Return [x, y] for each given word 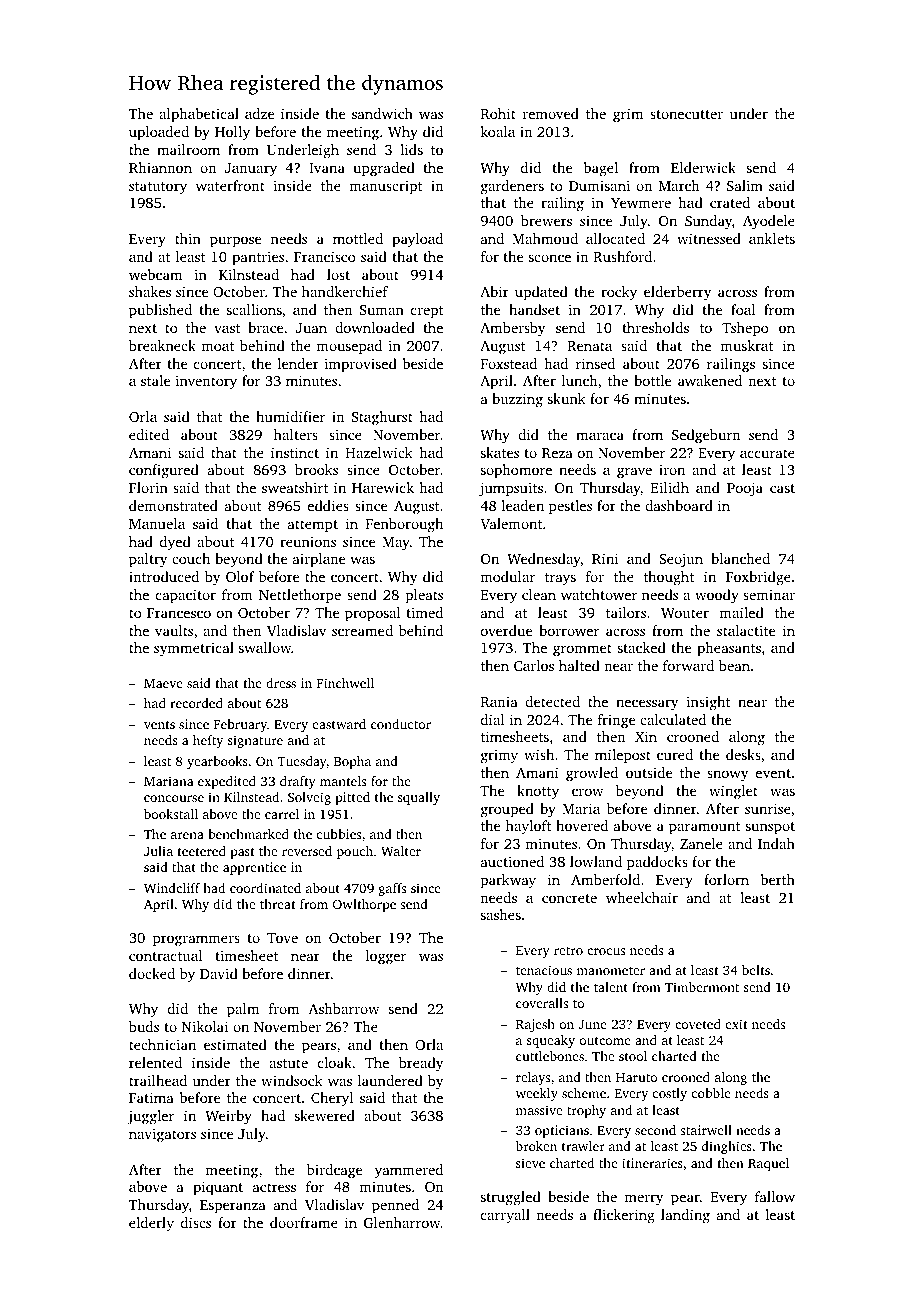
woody [717, 596]
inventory [206, 382]
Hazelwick [379, 452]
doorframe [304, 1222]
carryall [505, 1216]
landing [685, 1216]
